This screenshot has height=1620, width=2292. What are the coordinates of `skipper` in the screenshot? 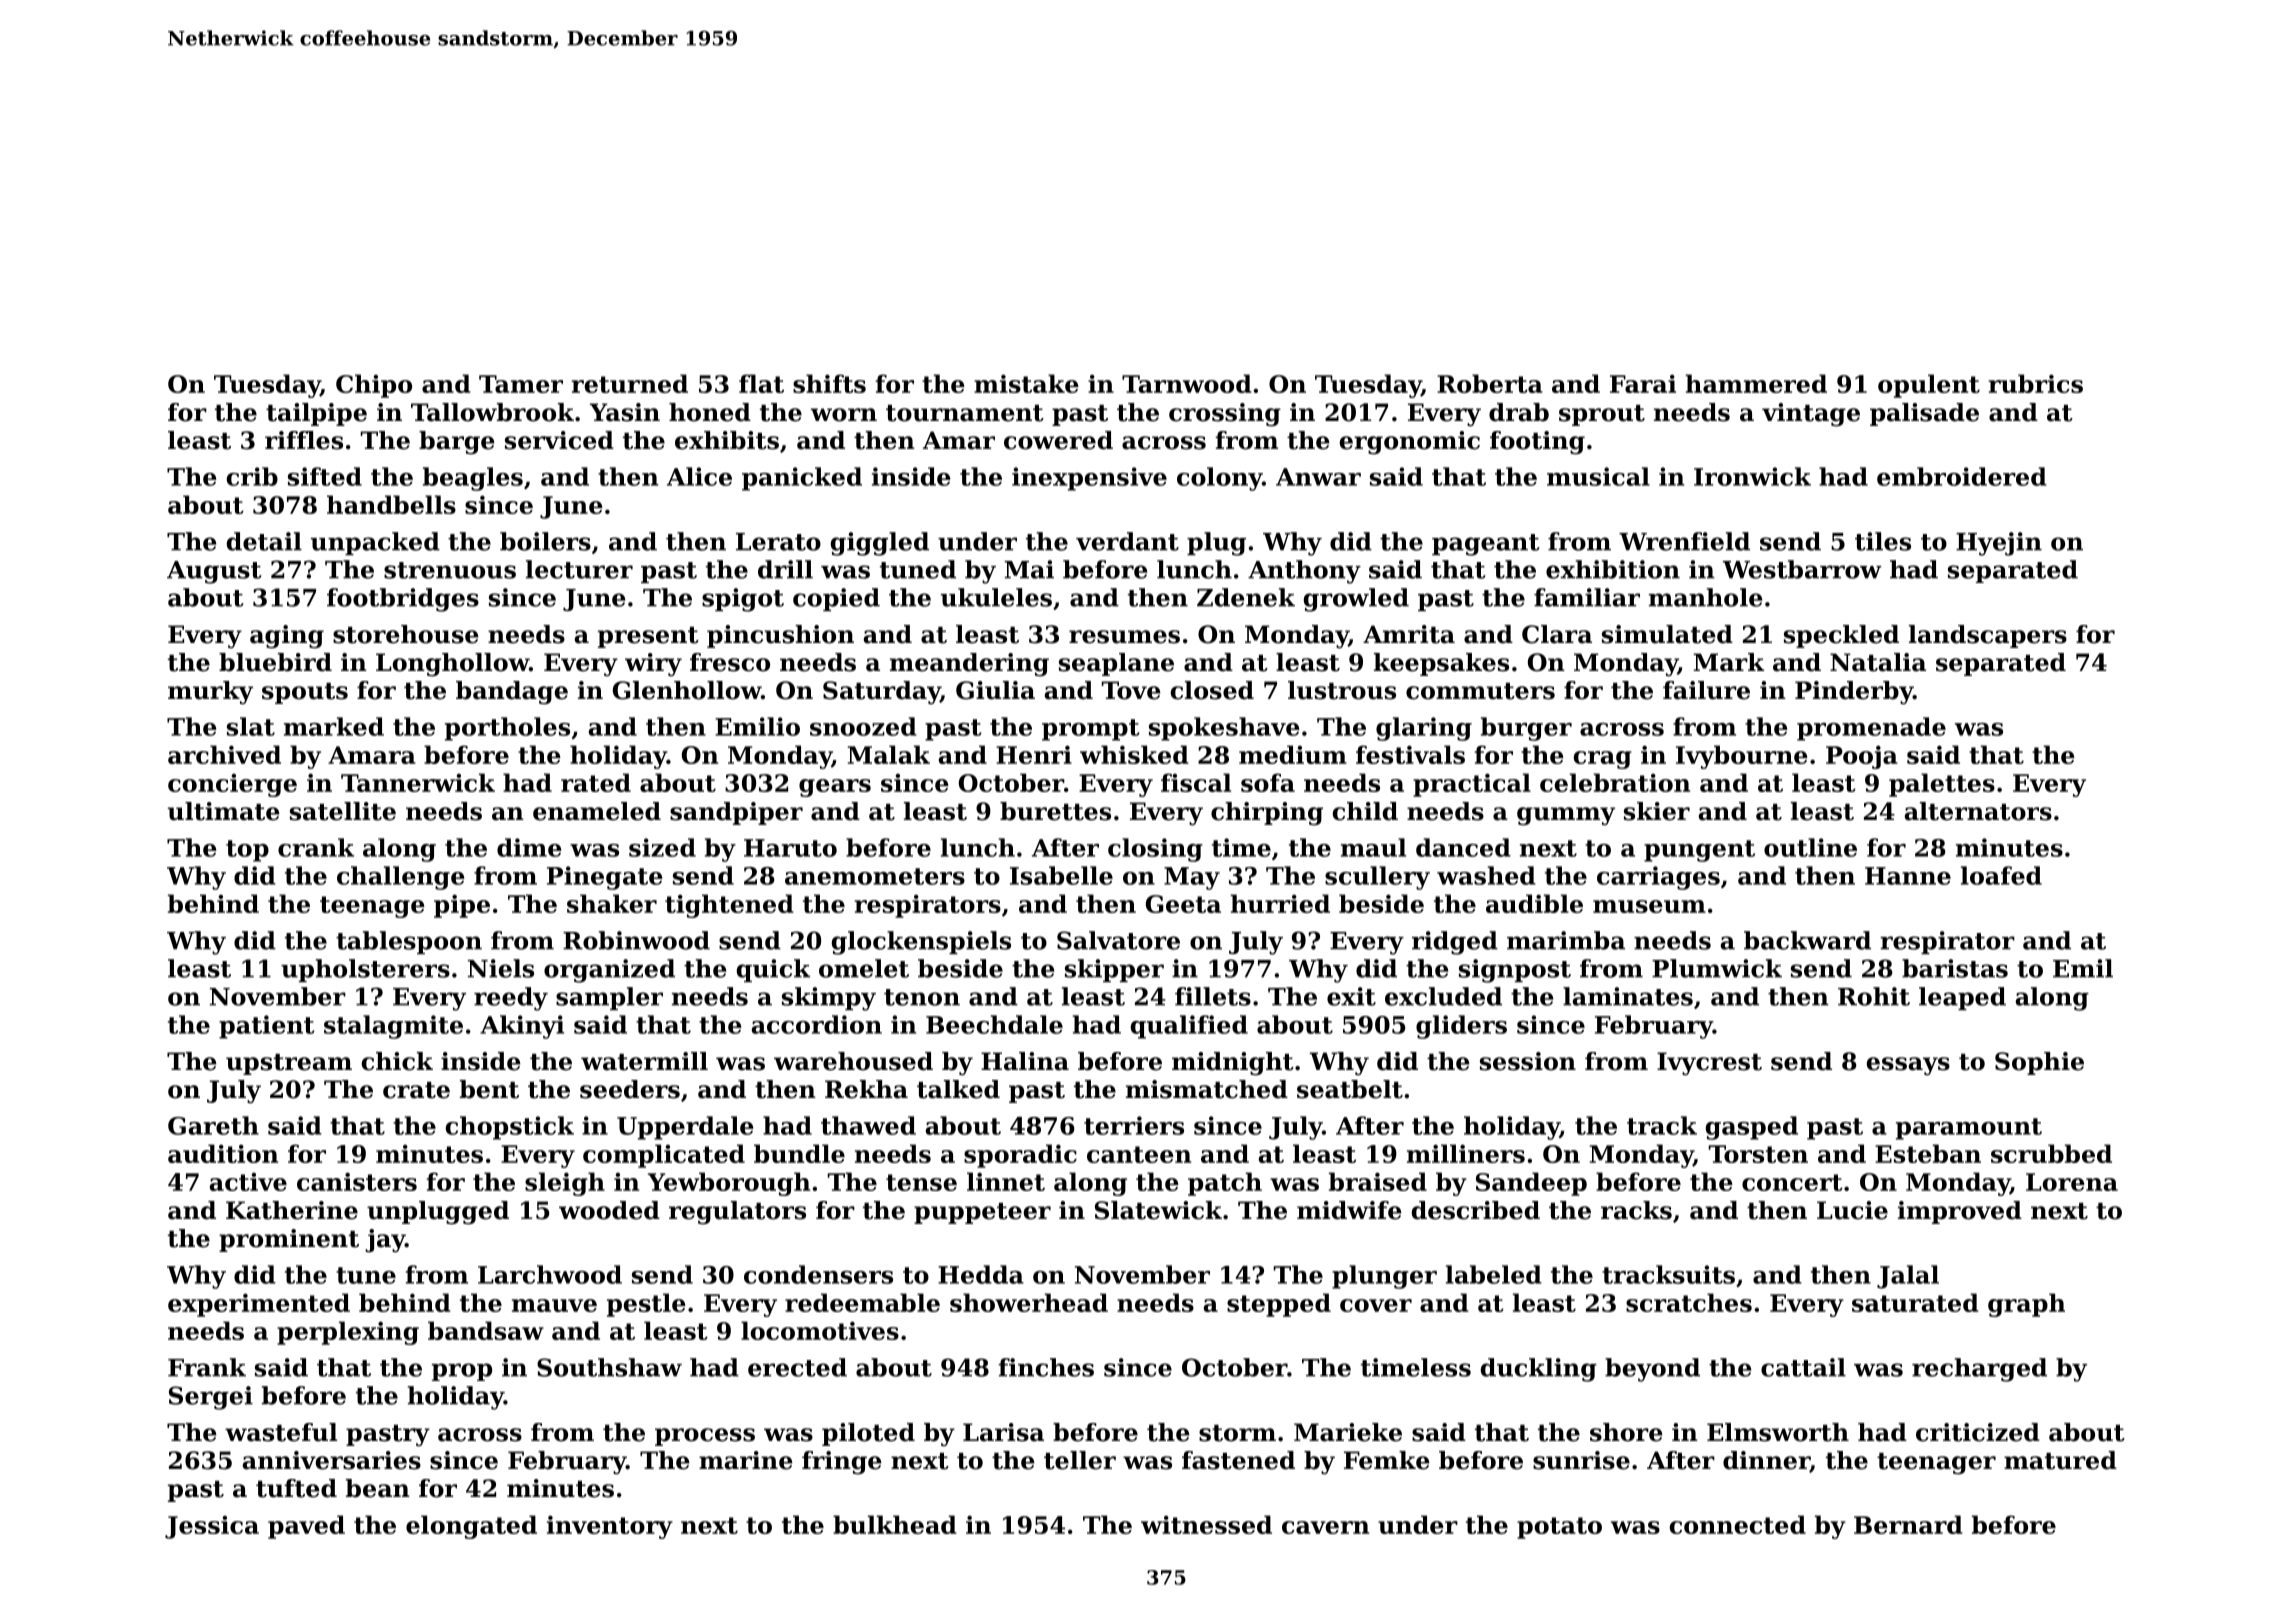 It's located at (1114, 970).
